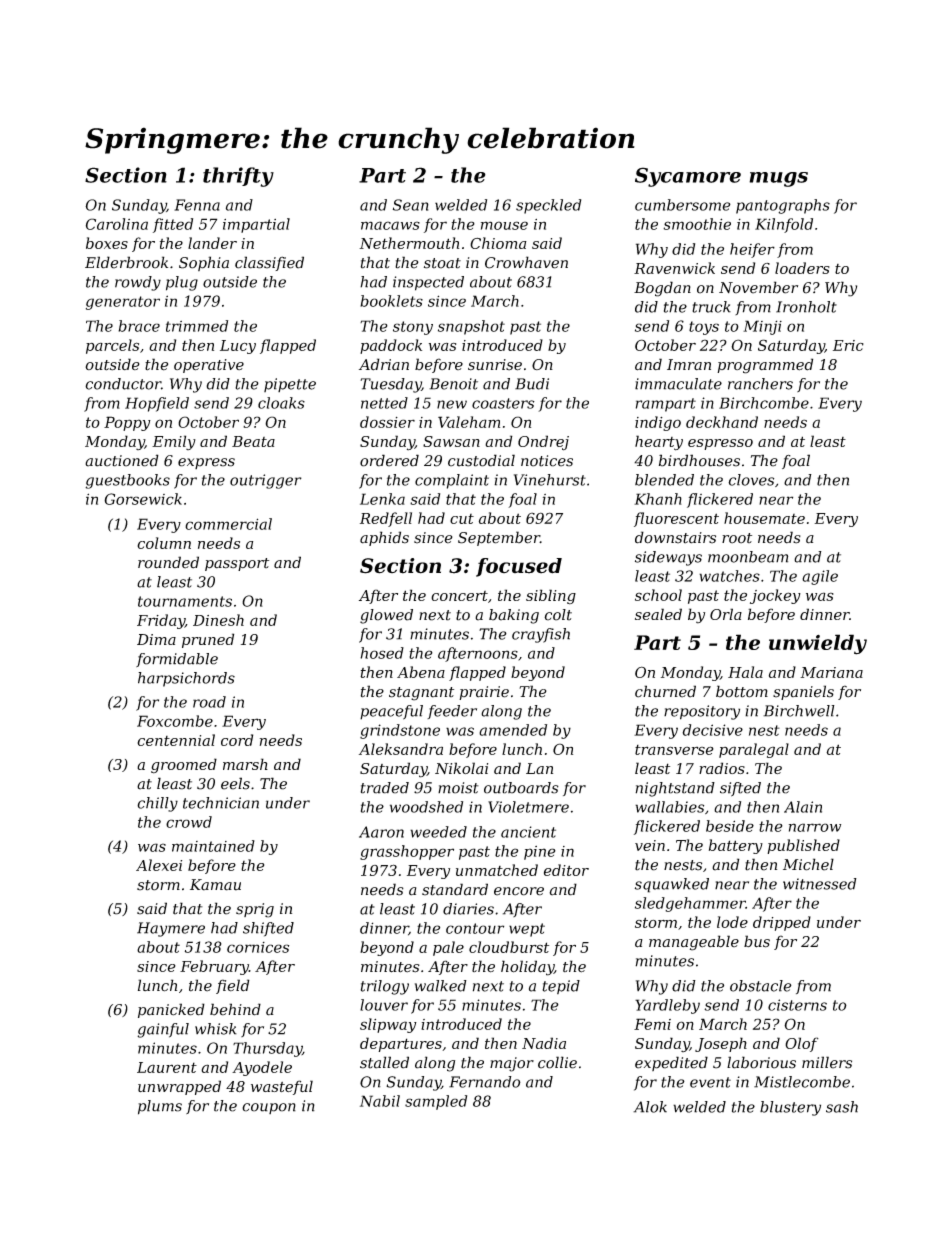 The image size is (952, 1233). I want to click on Carolina, so click(117, 224).
